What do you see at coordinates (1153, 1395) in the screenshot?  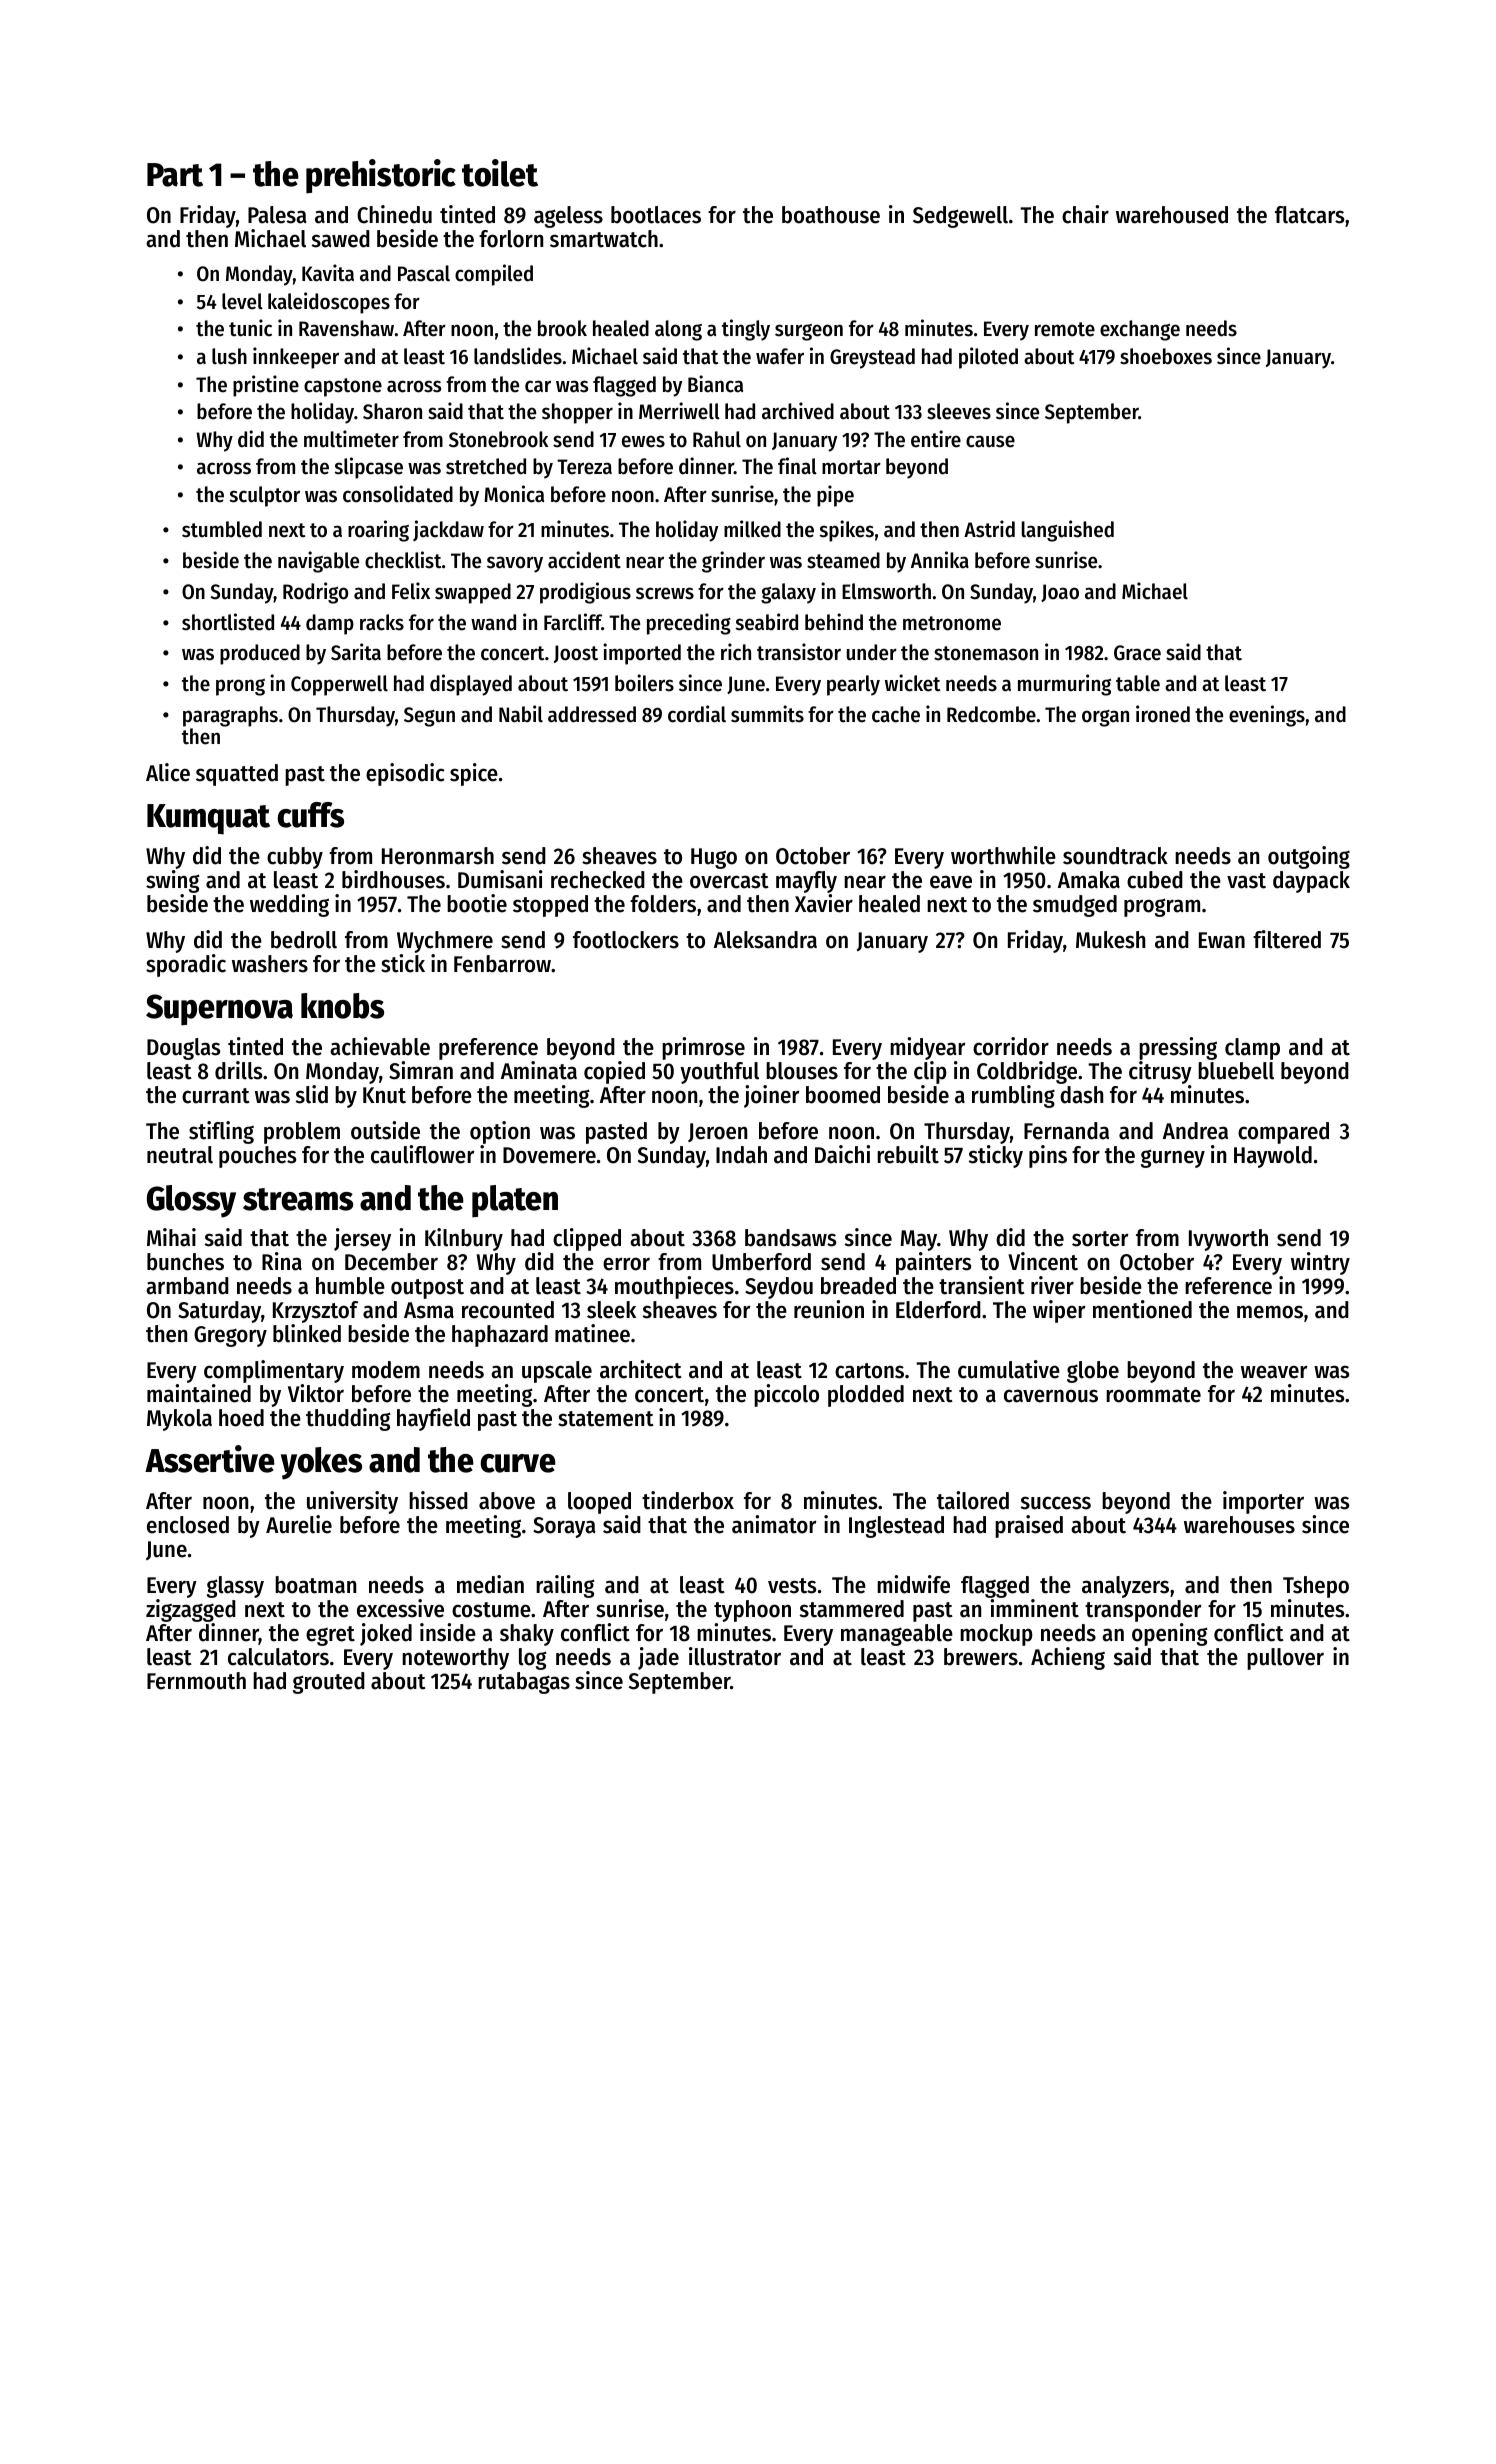 I see `roommate` at bounding box center [1153, 1395].
